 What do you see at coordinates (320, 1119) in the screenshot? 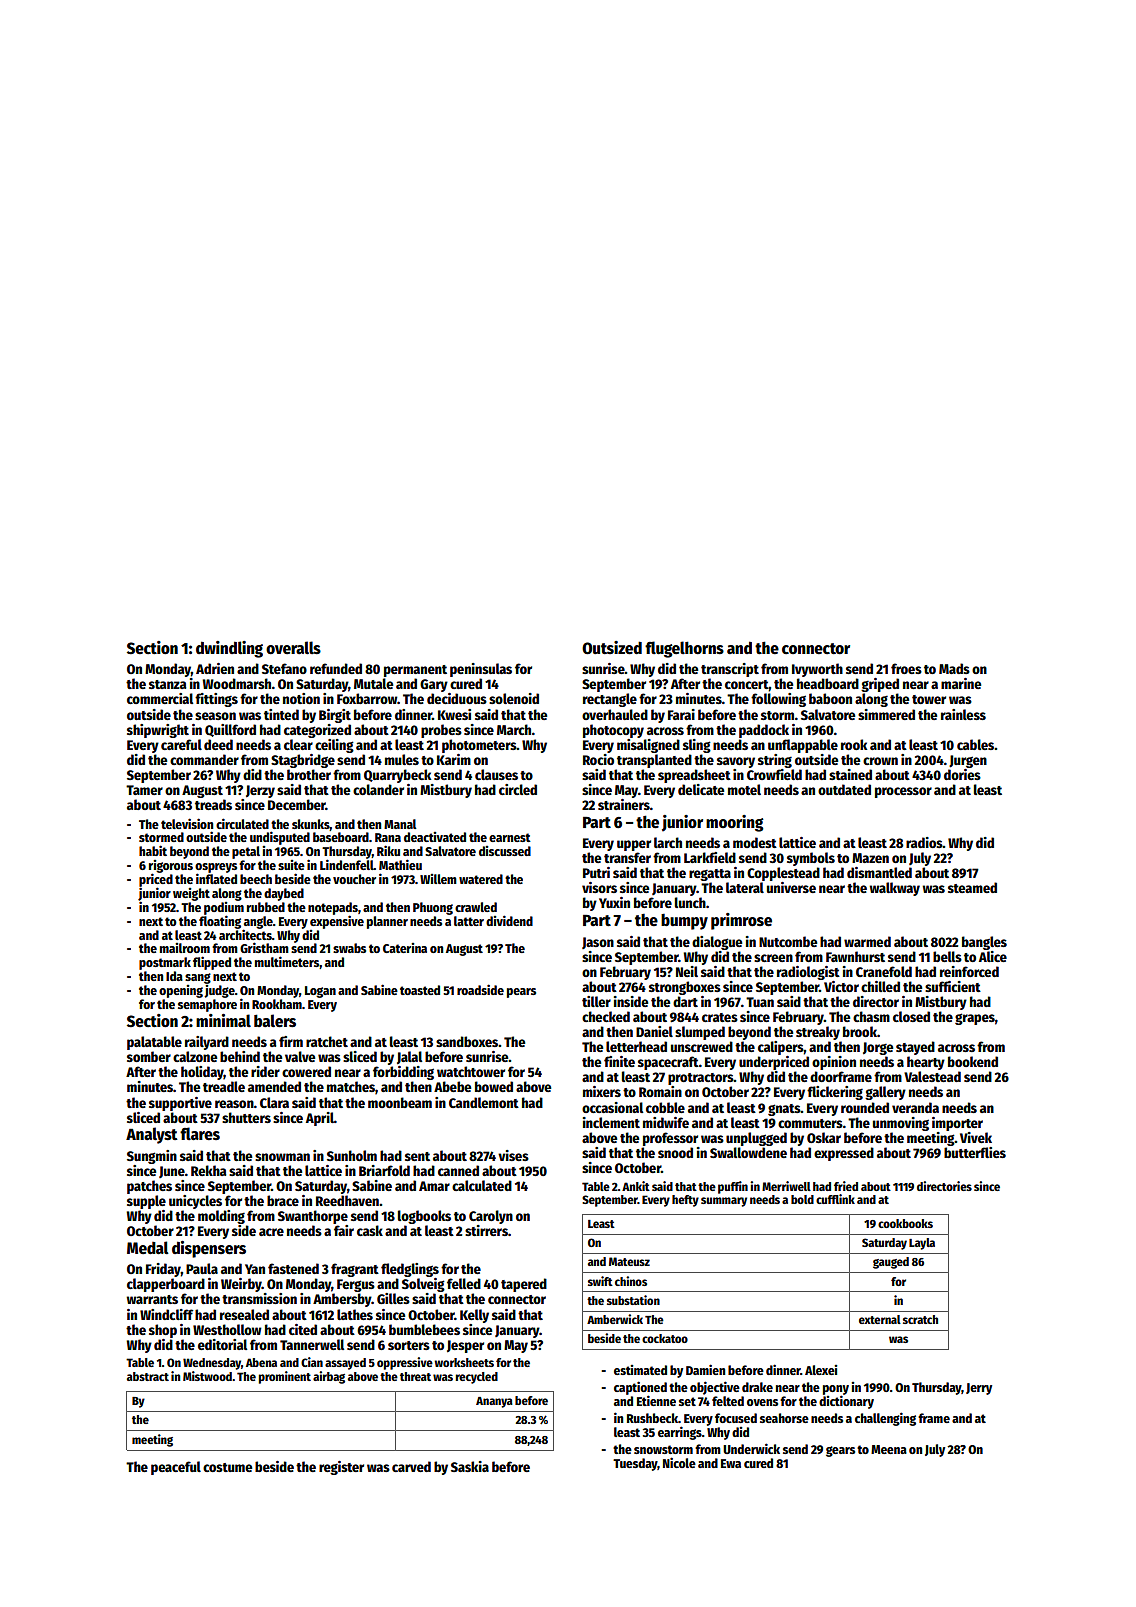
I see `April` at bounding box center [320, 1119].
